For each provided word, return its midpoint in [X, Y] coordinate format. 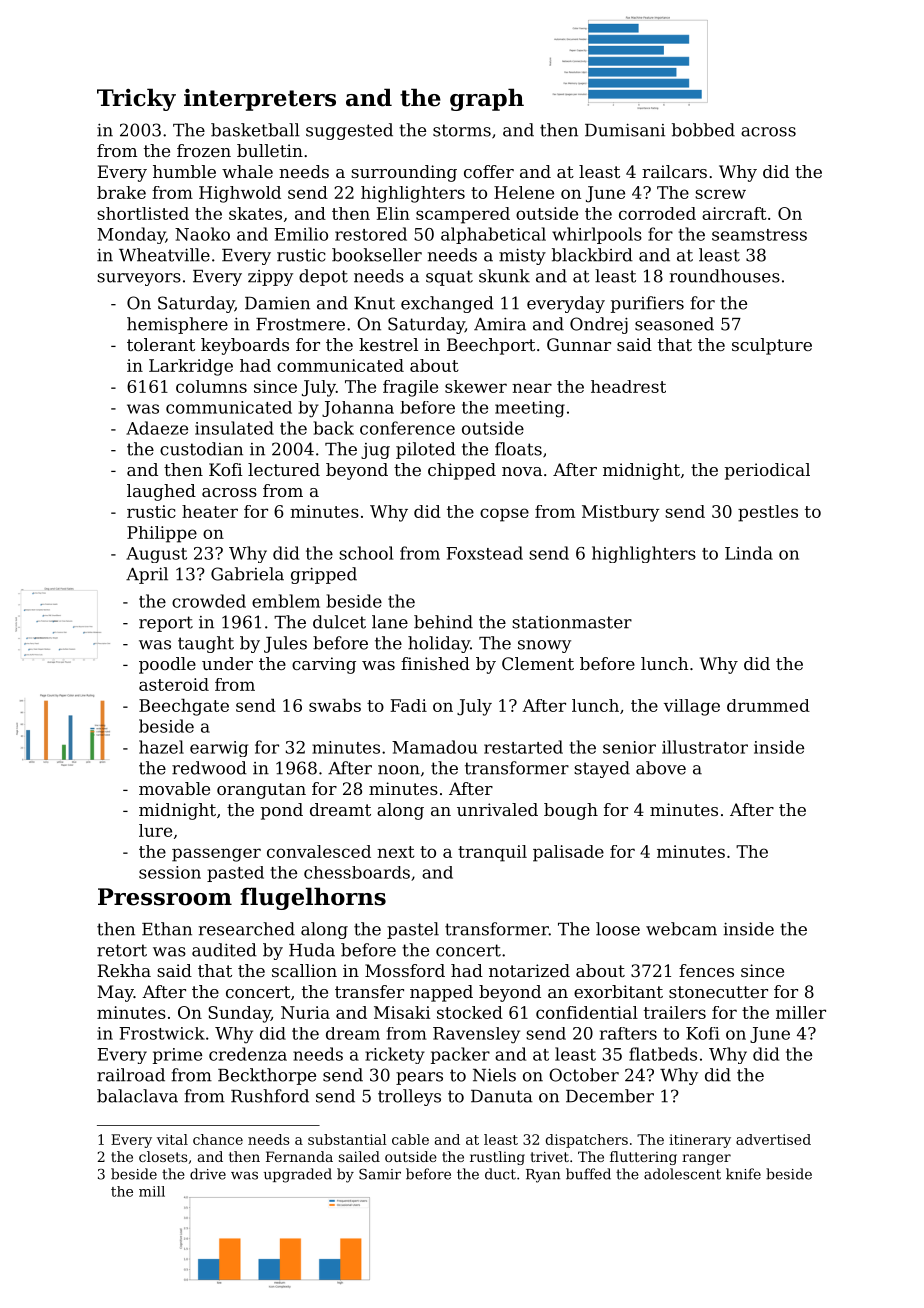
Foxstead [484, 553]
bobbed [703, 130]
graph [487, 99]
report [166, 624]
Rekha [124, 970]
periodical [767, 471]
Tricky [136, 99]
